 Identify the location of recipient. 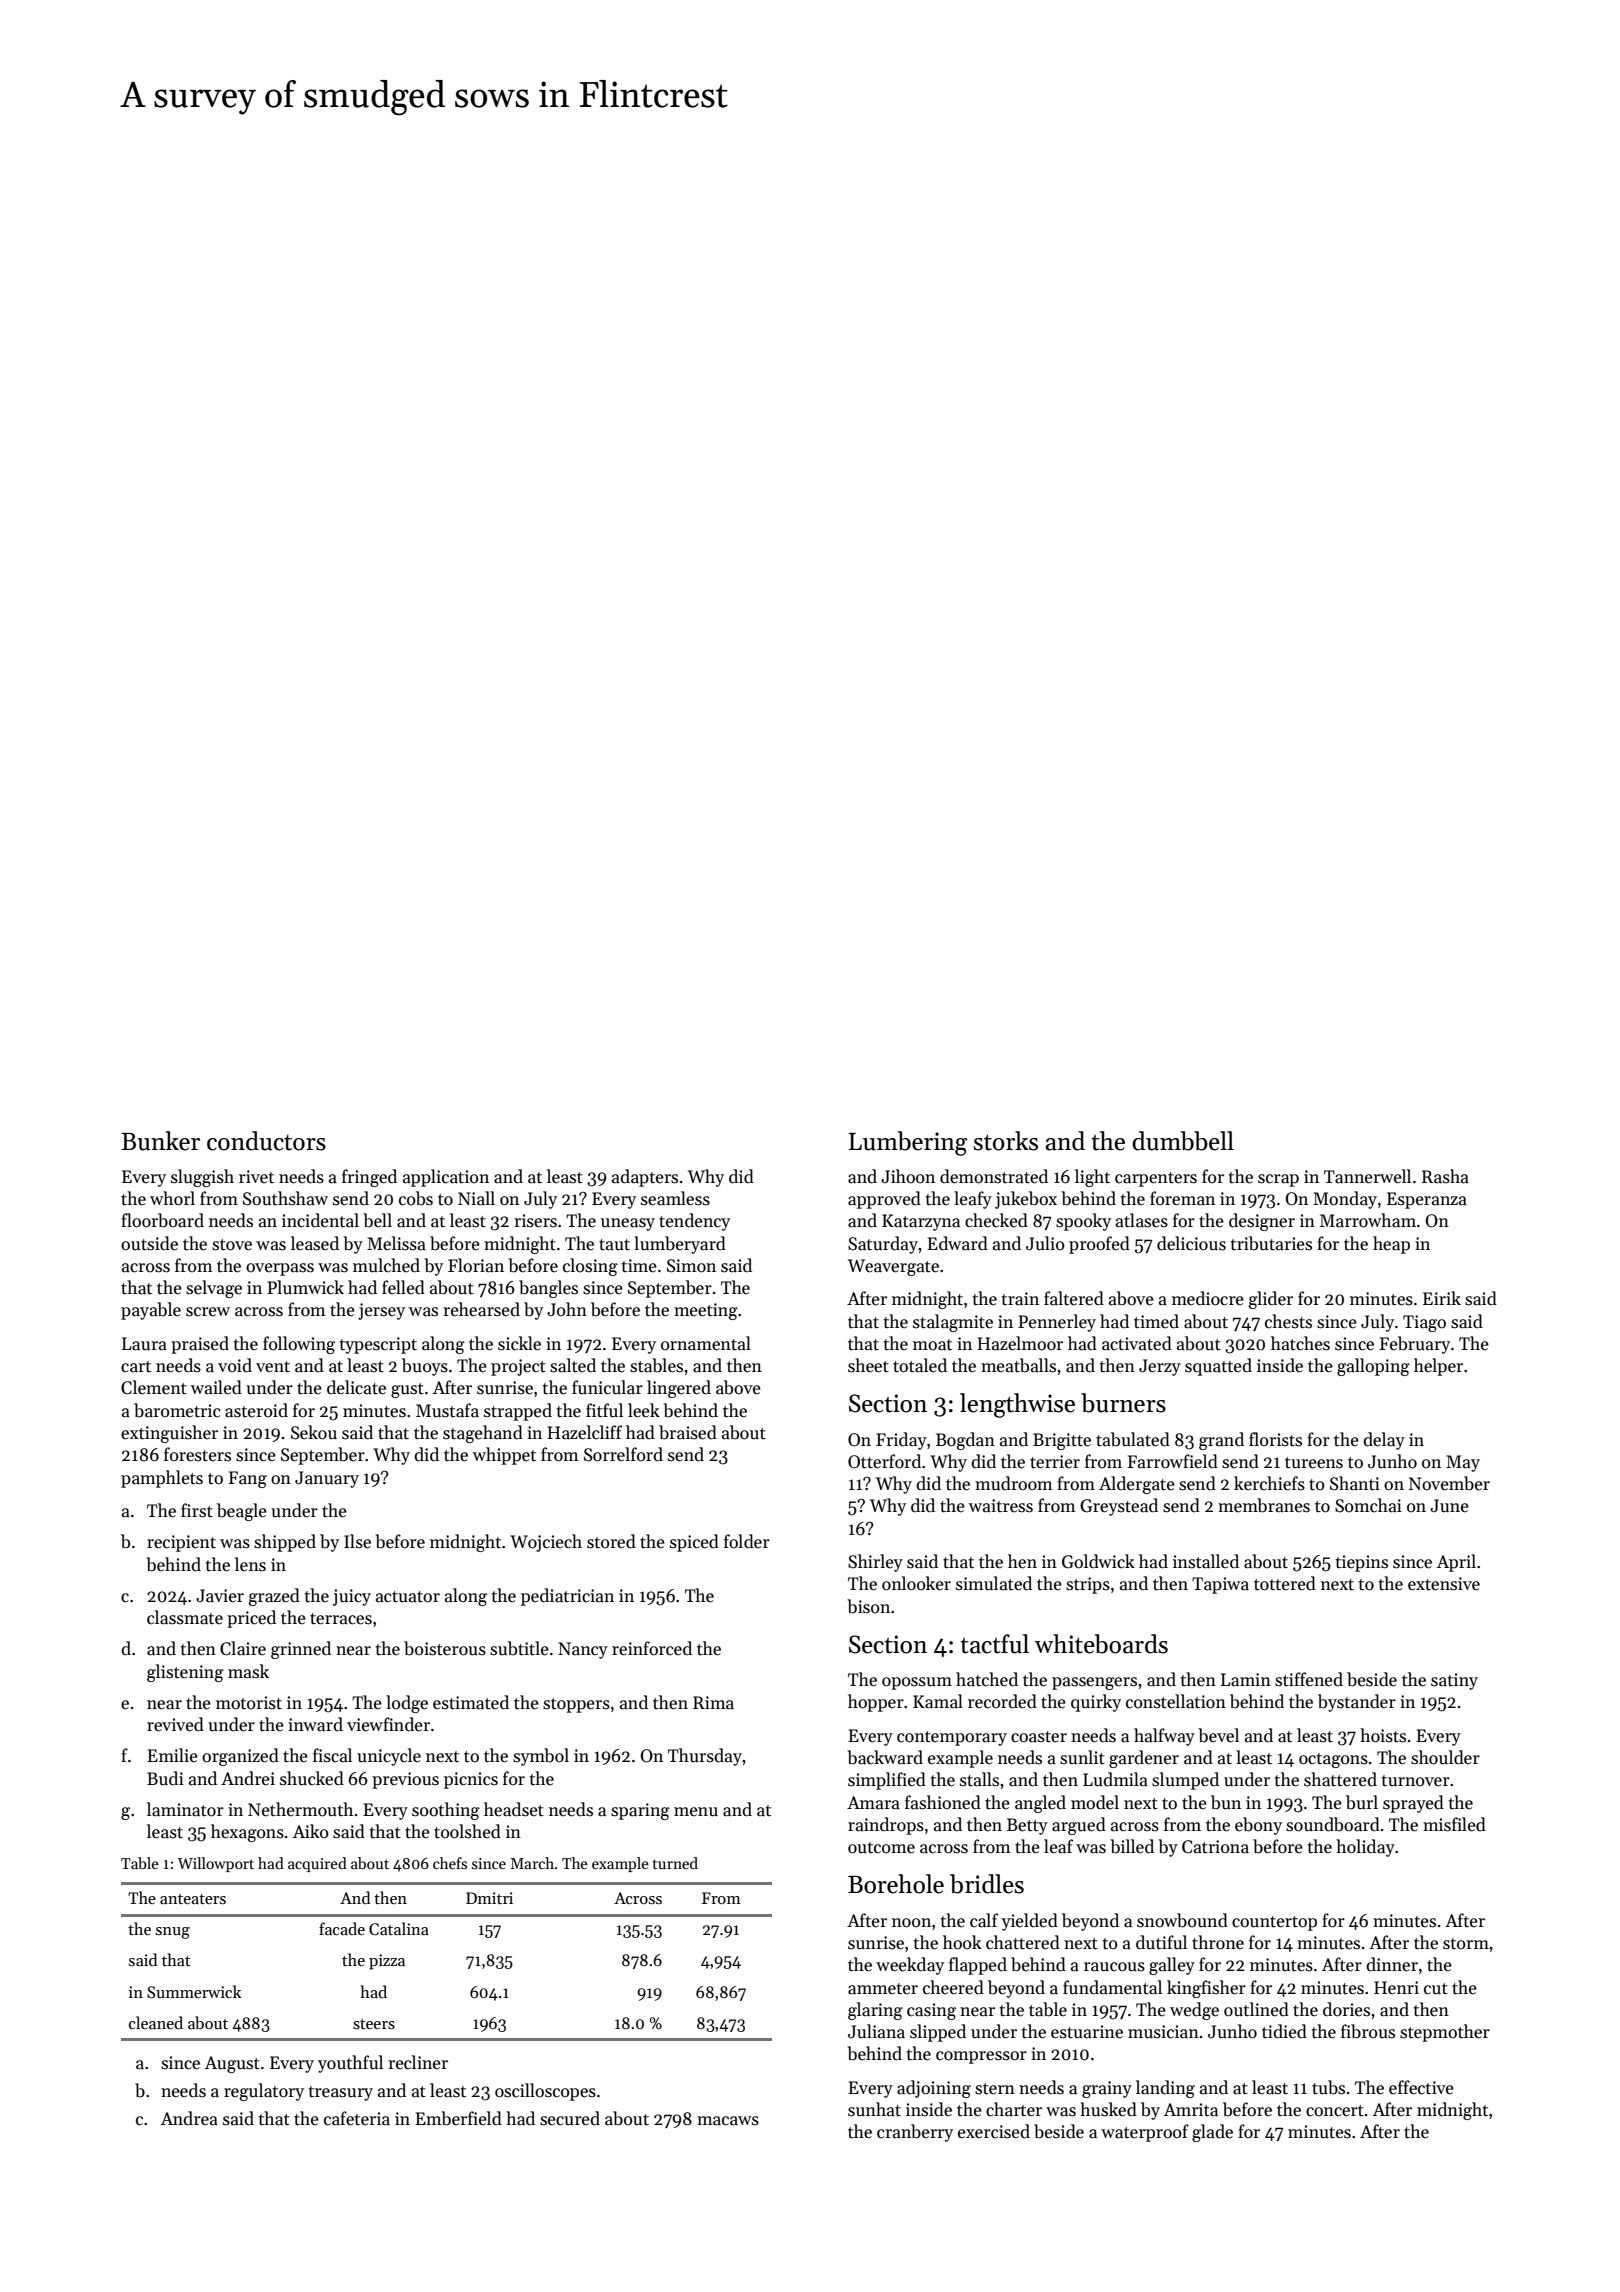
(181, 1543).
